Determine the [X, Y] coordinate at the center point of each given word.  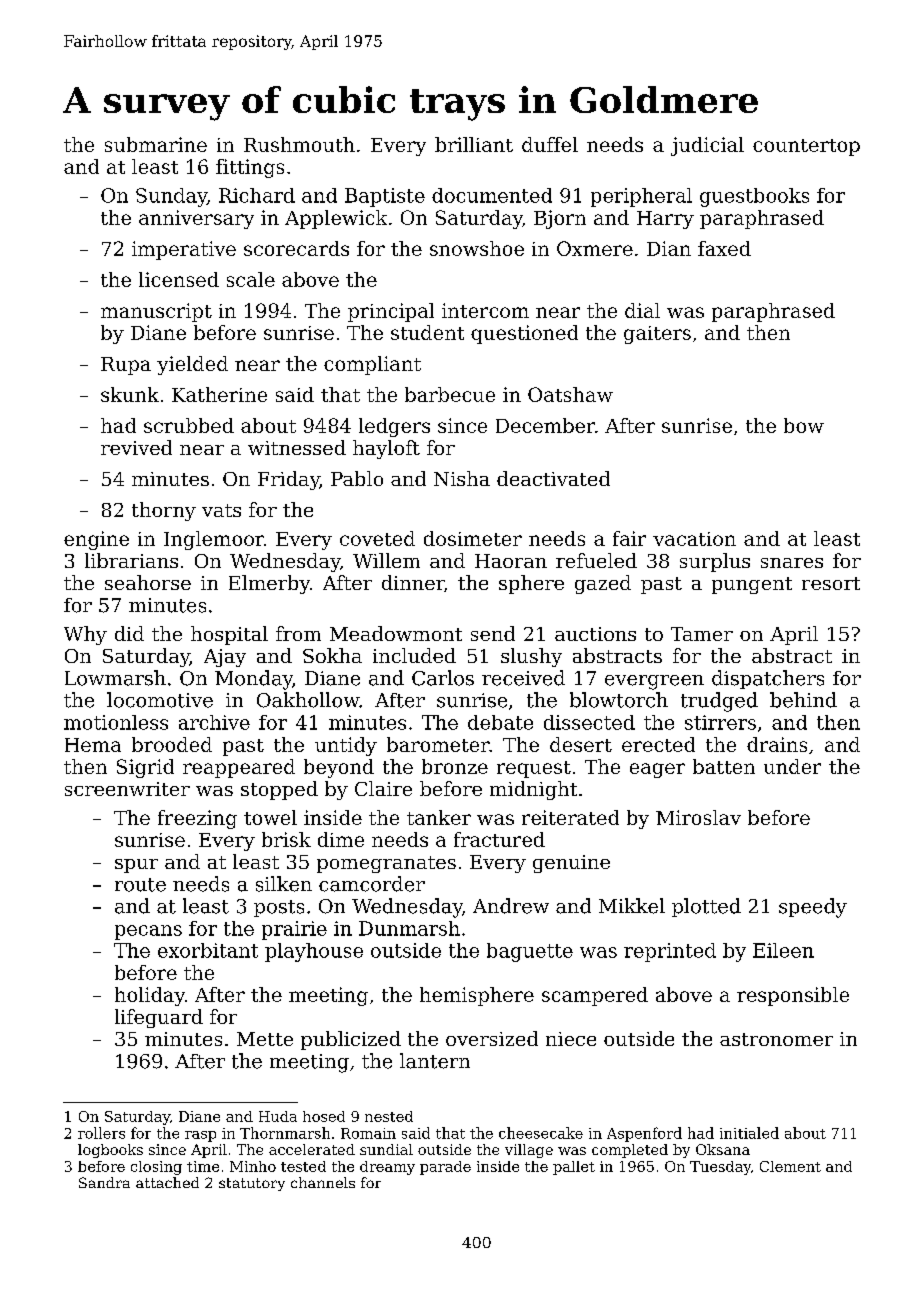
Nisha [462, 478]
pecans [148, 932]
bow [804, 425]
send [493, 633]
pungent [752, 585]
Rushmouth [299, 144]
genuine [571, 864]
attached [167, 1182]
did [129, 633]
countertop [806, 147]
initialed [749, 1133]
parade [445, 1168]
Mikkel [632, 906]
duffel [550, 144]
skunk [130, 394]
